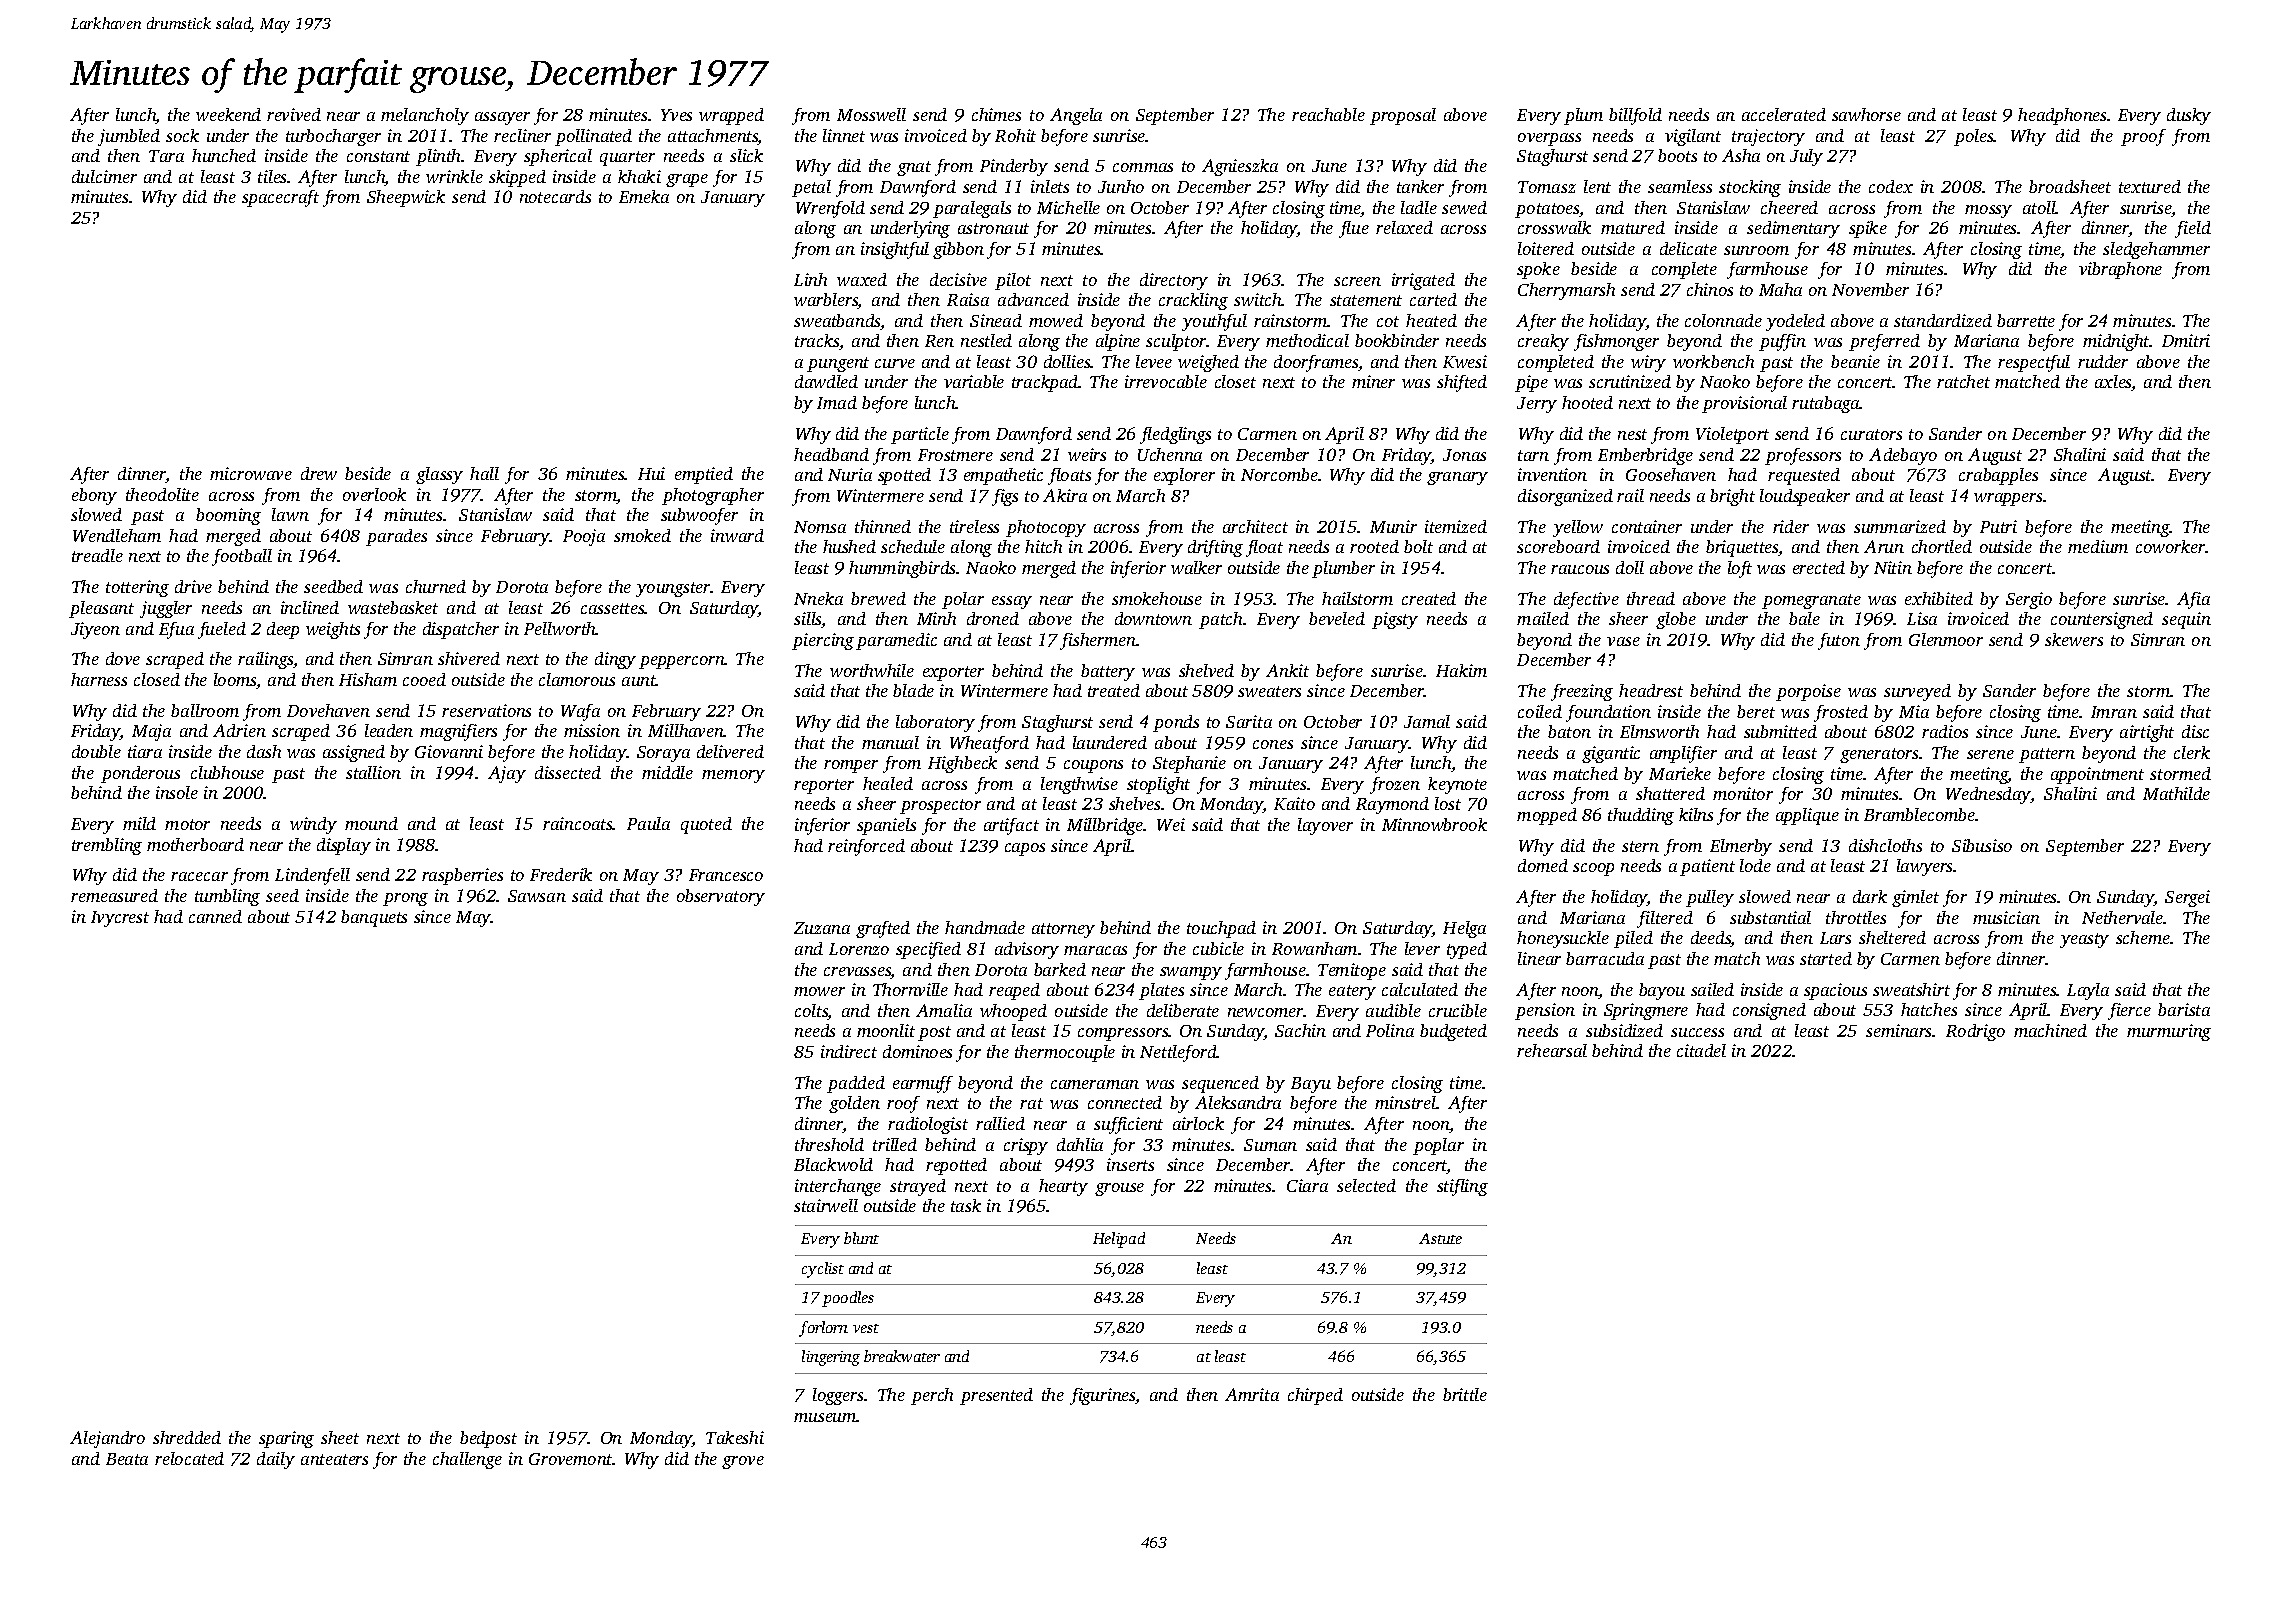  What do you see at coordinates (1258, 299) in the screenshot?
I see `switch` at bounding box center [1258, 299].
